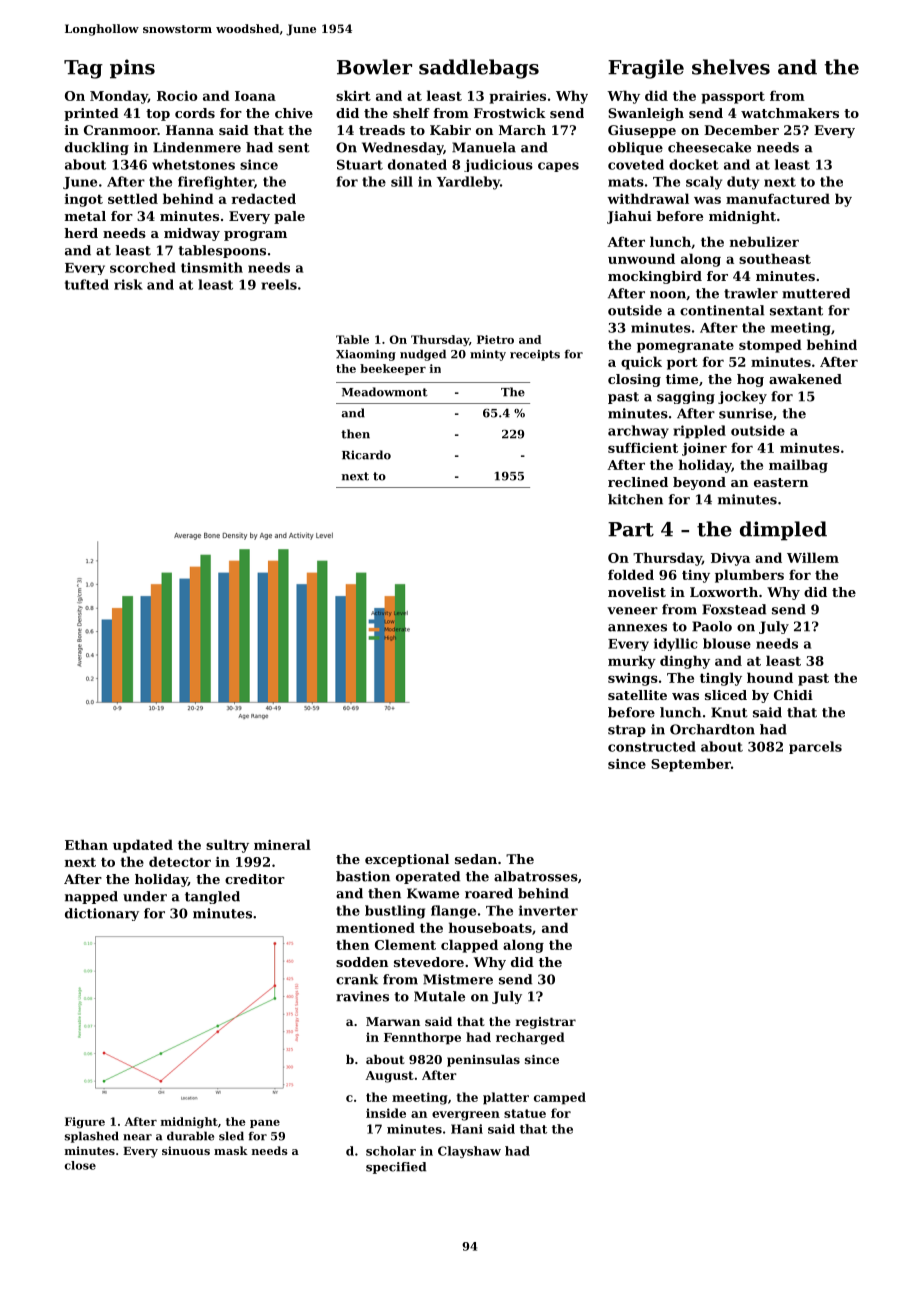 Image resolution: width=924 pixels, height=1308 pixels. Describe the element at coordinates (641, 258) in the image. I see `unwound` at that location.
